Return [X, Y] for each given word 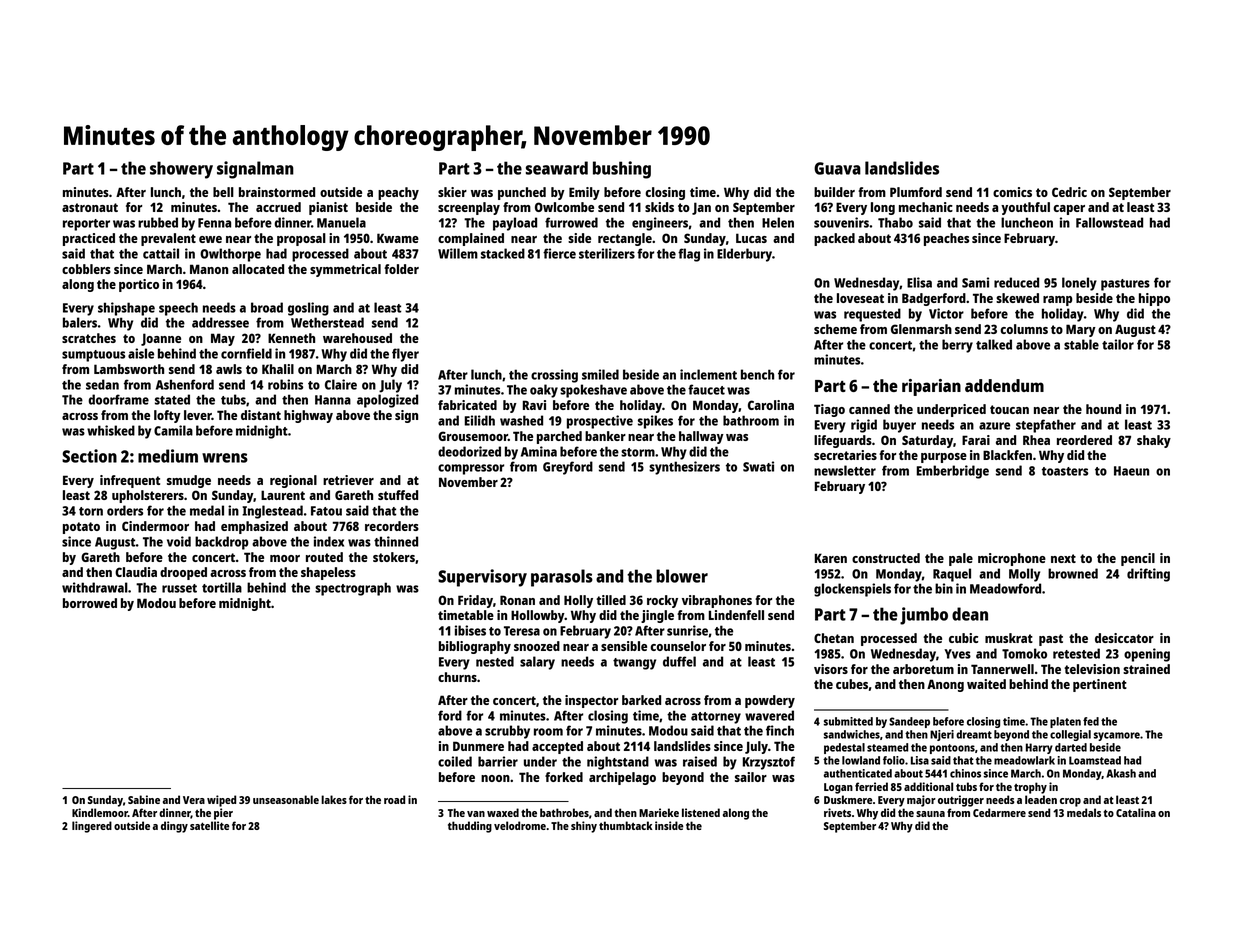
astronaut [90, 207]
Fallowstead [1109, 222]
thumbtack [626, 825]
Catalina [1136, 812]
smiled [600, 374]
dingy [174, 827]
